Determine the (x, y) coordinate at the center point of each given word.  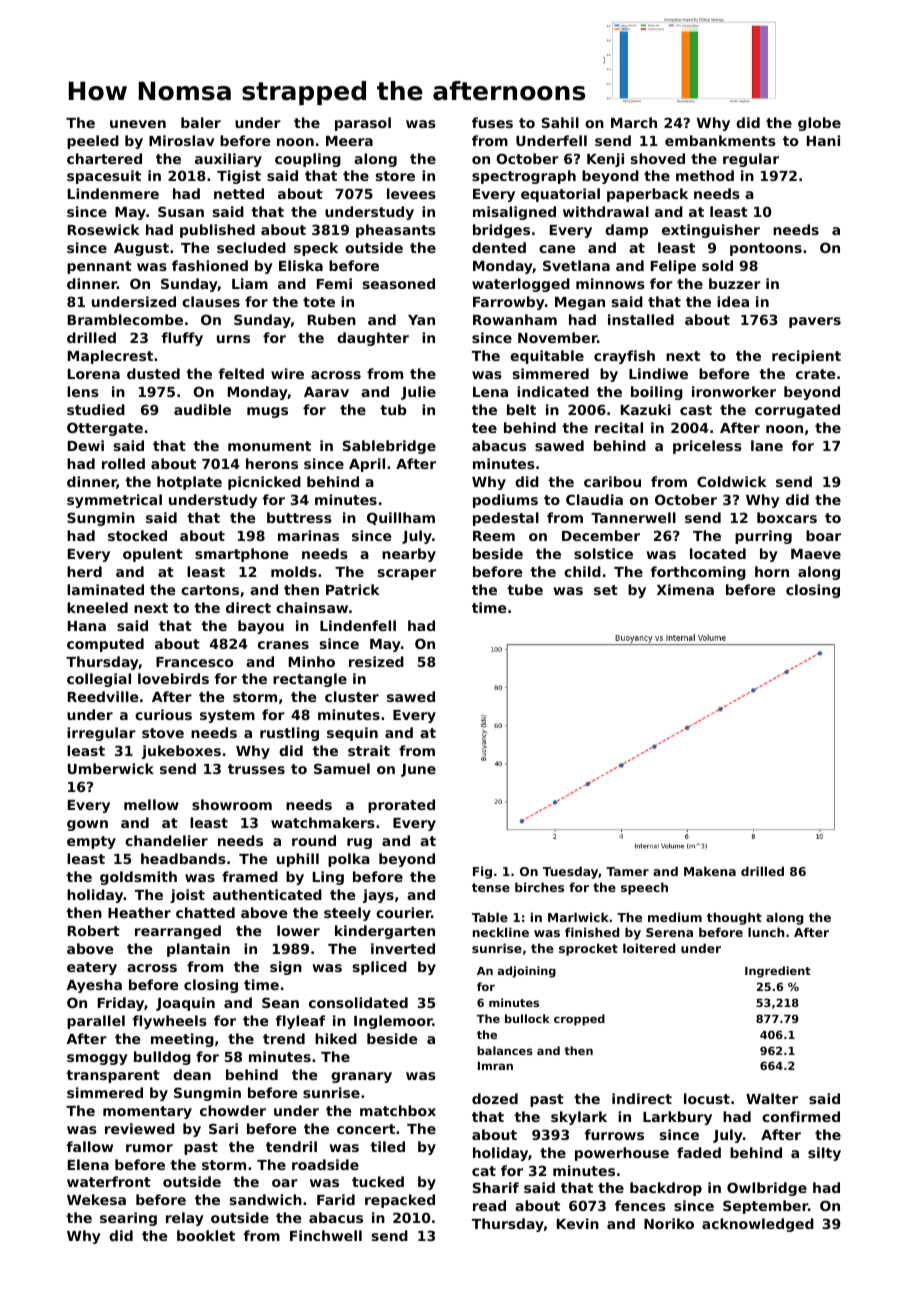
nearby (409, 555)
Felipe (673, 267)
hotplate (189, 483)
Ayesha (94, 986)
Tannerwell (633, 517)
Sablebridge (389, 447)
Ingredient (778, 972)
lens (83, 391)
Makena (710, 871)
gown (87, 825)
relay (185, 1219)
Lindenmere (113, 193)
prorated (401, 806)
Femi (334, 283)
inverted (403, 948)
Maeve (816, 554)
